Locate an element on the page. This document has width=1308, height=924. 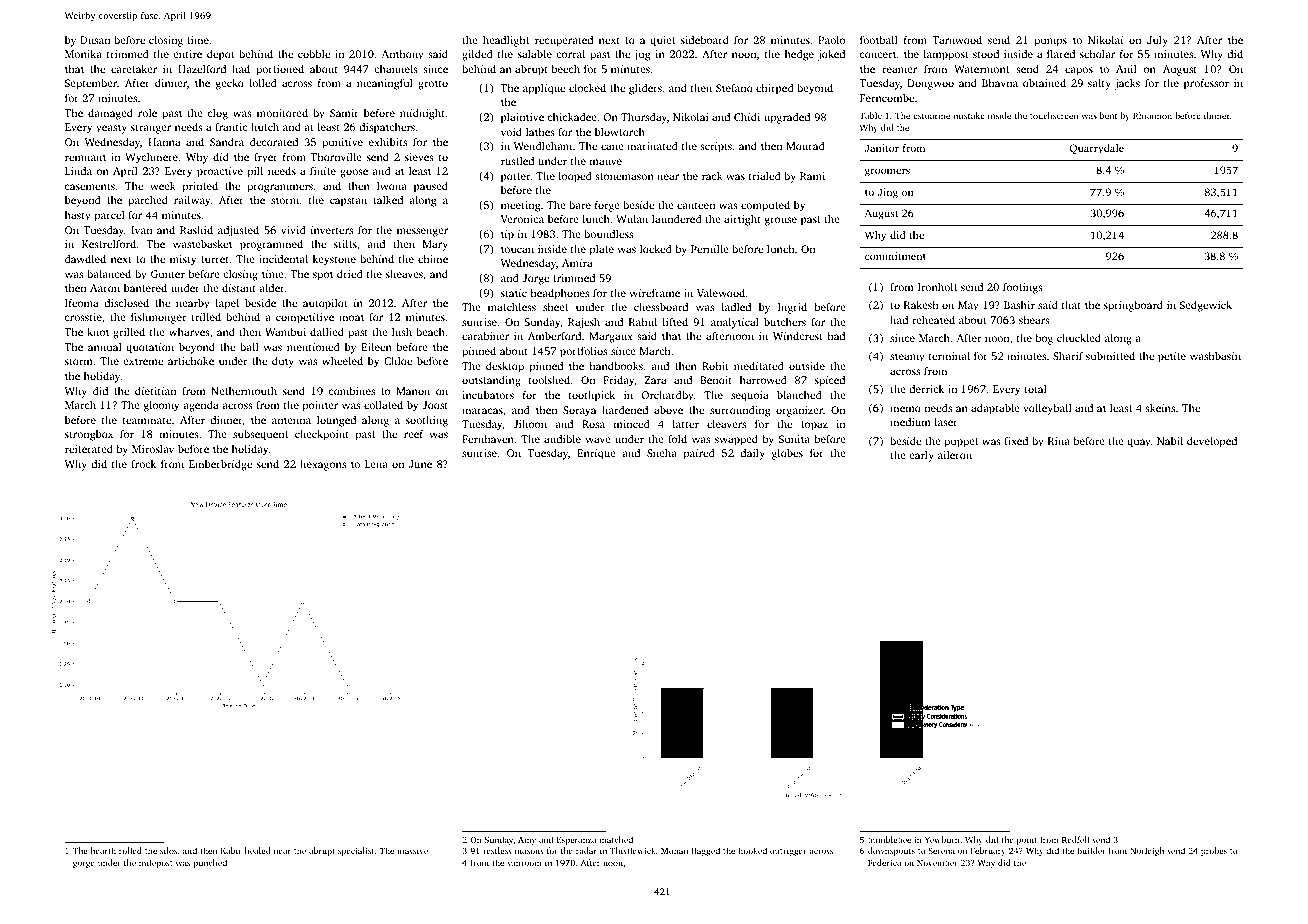
toothpick is located at coordinates (592, 396).
